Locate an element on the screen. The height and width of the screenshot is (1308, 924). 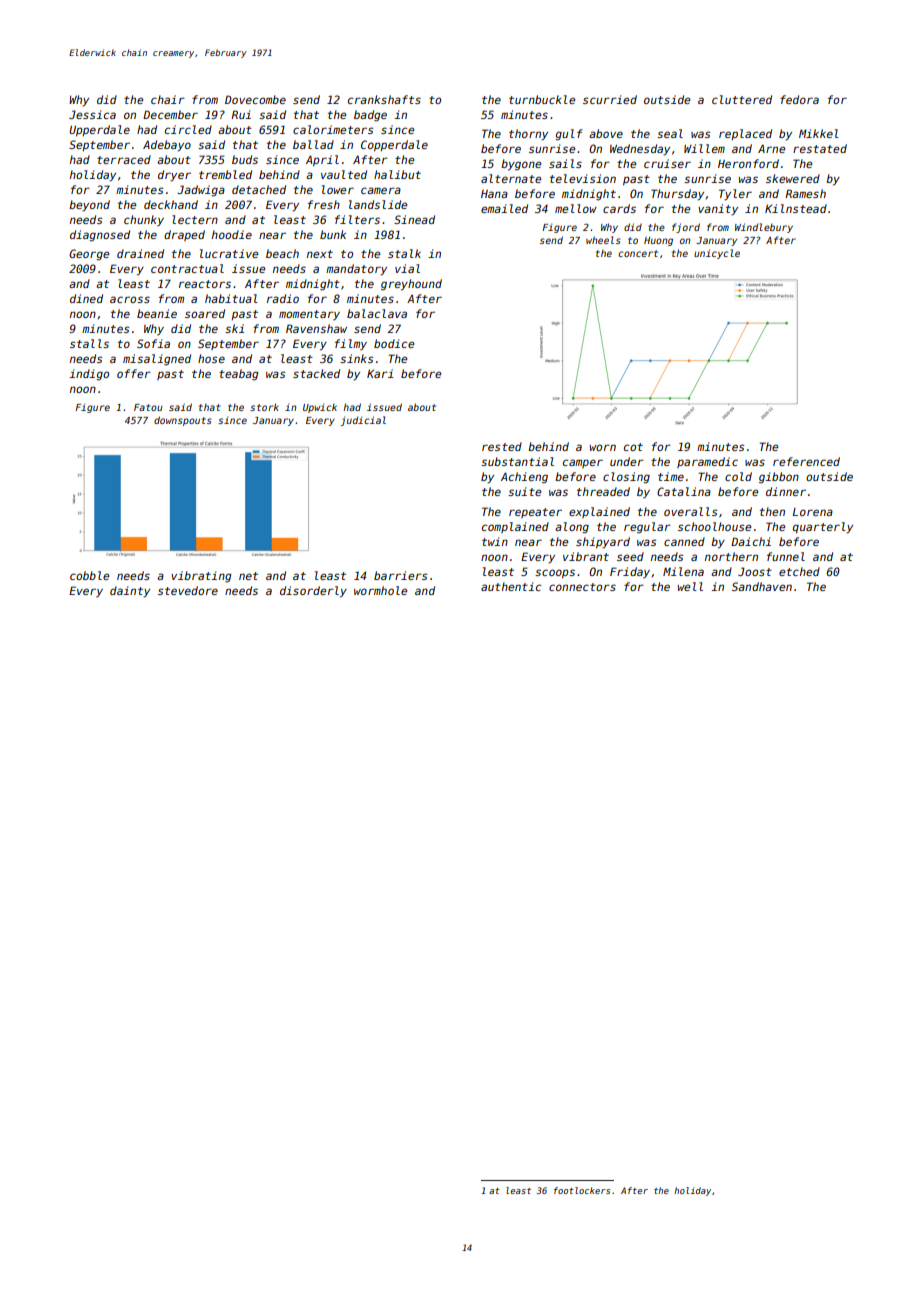
chair is located at coordinates (168, 99).
